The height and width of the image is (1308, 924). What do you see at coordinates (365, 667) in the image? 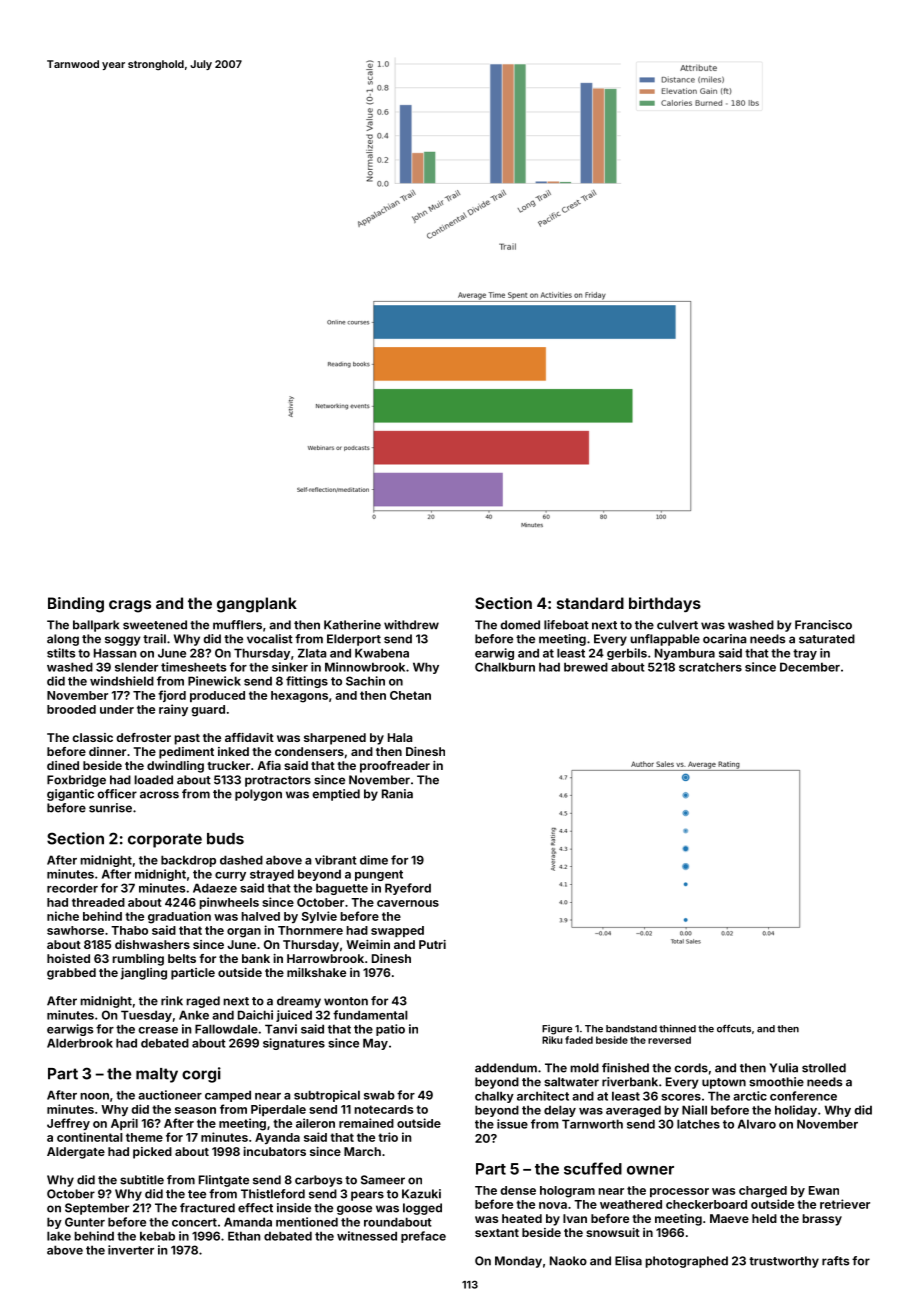
I see `Minnowbrook` at bounding box center [365, 667].
